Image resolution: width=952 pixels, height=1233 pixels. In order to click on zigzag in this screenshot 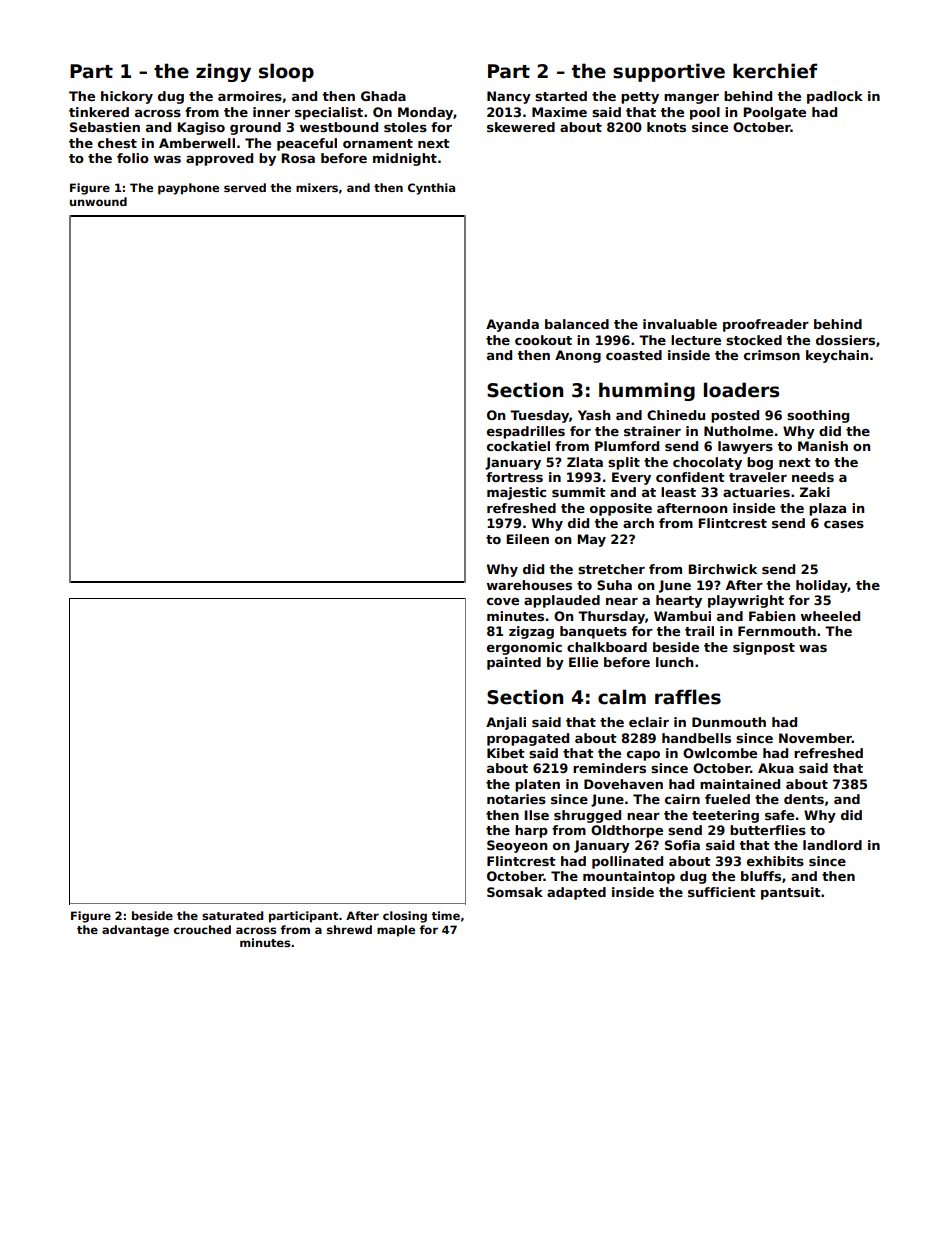, I will do `click(531, 632)`.
